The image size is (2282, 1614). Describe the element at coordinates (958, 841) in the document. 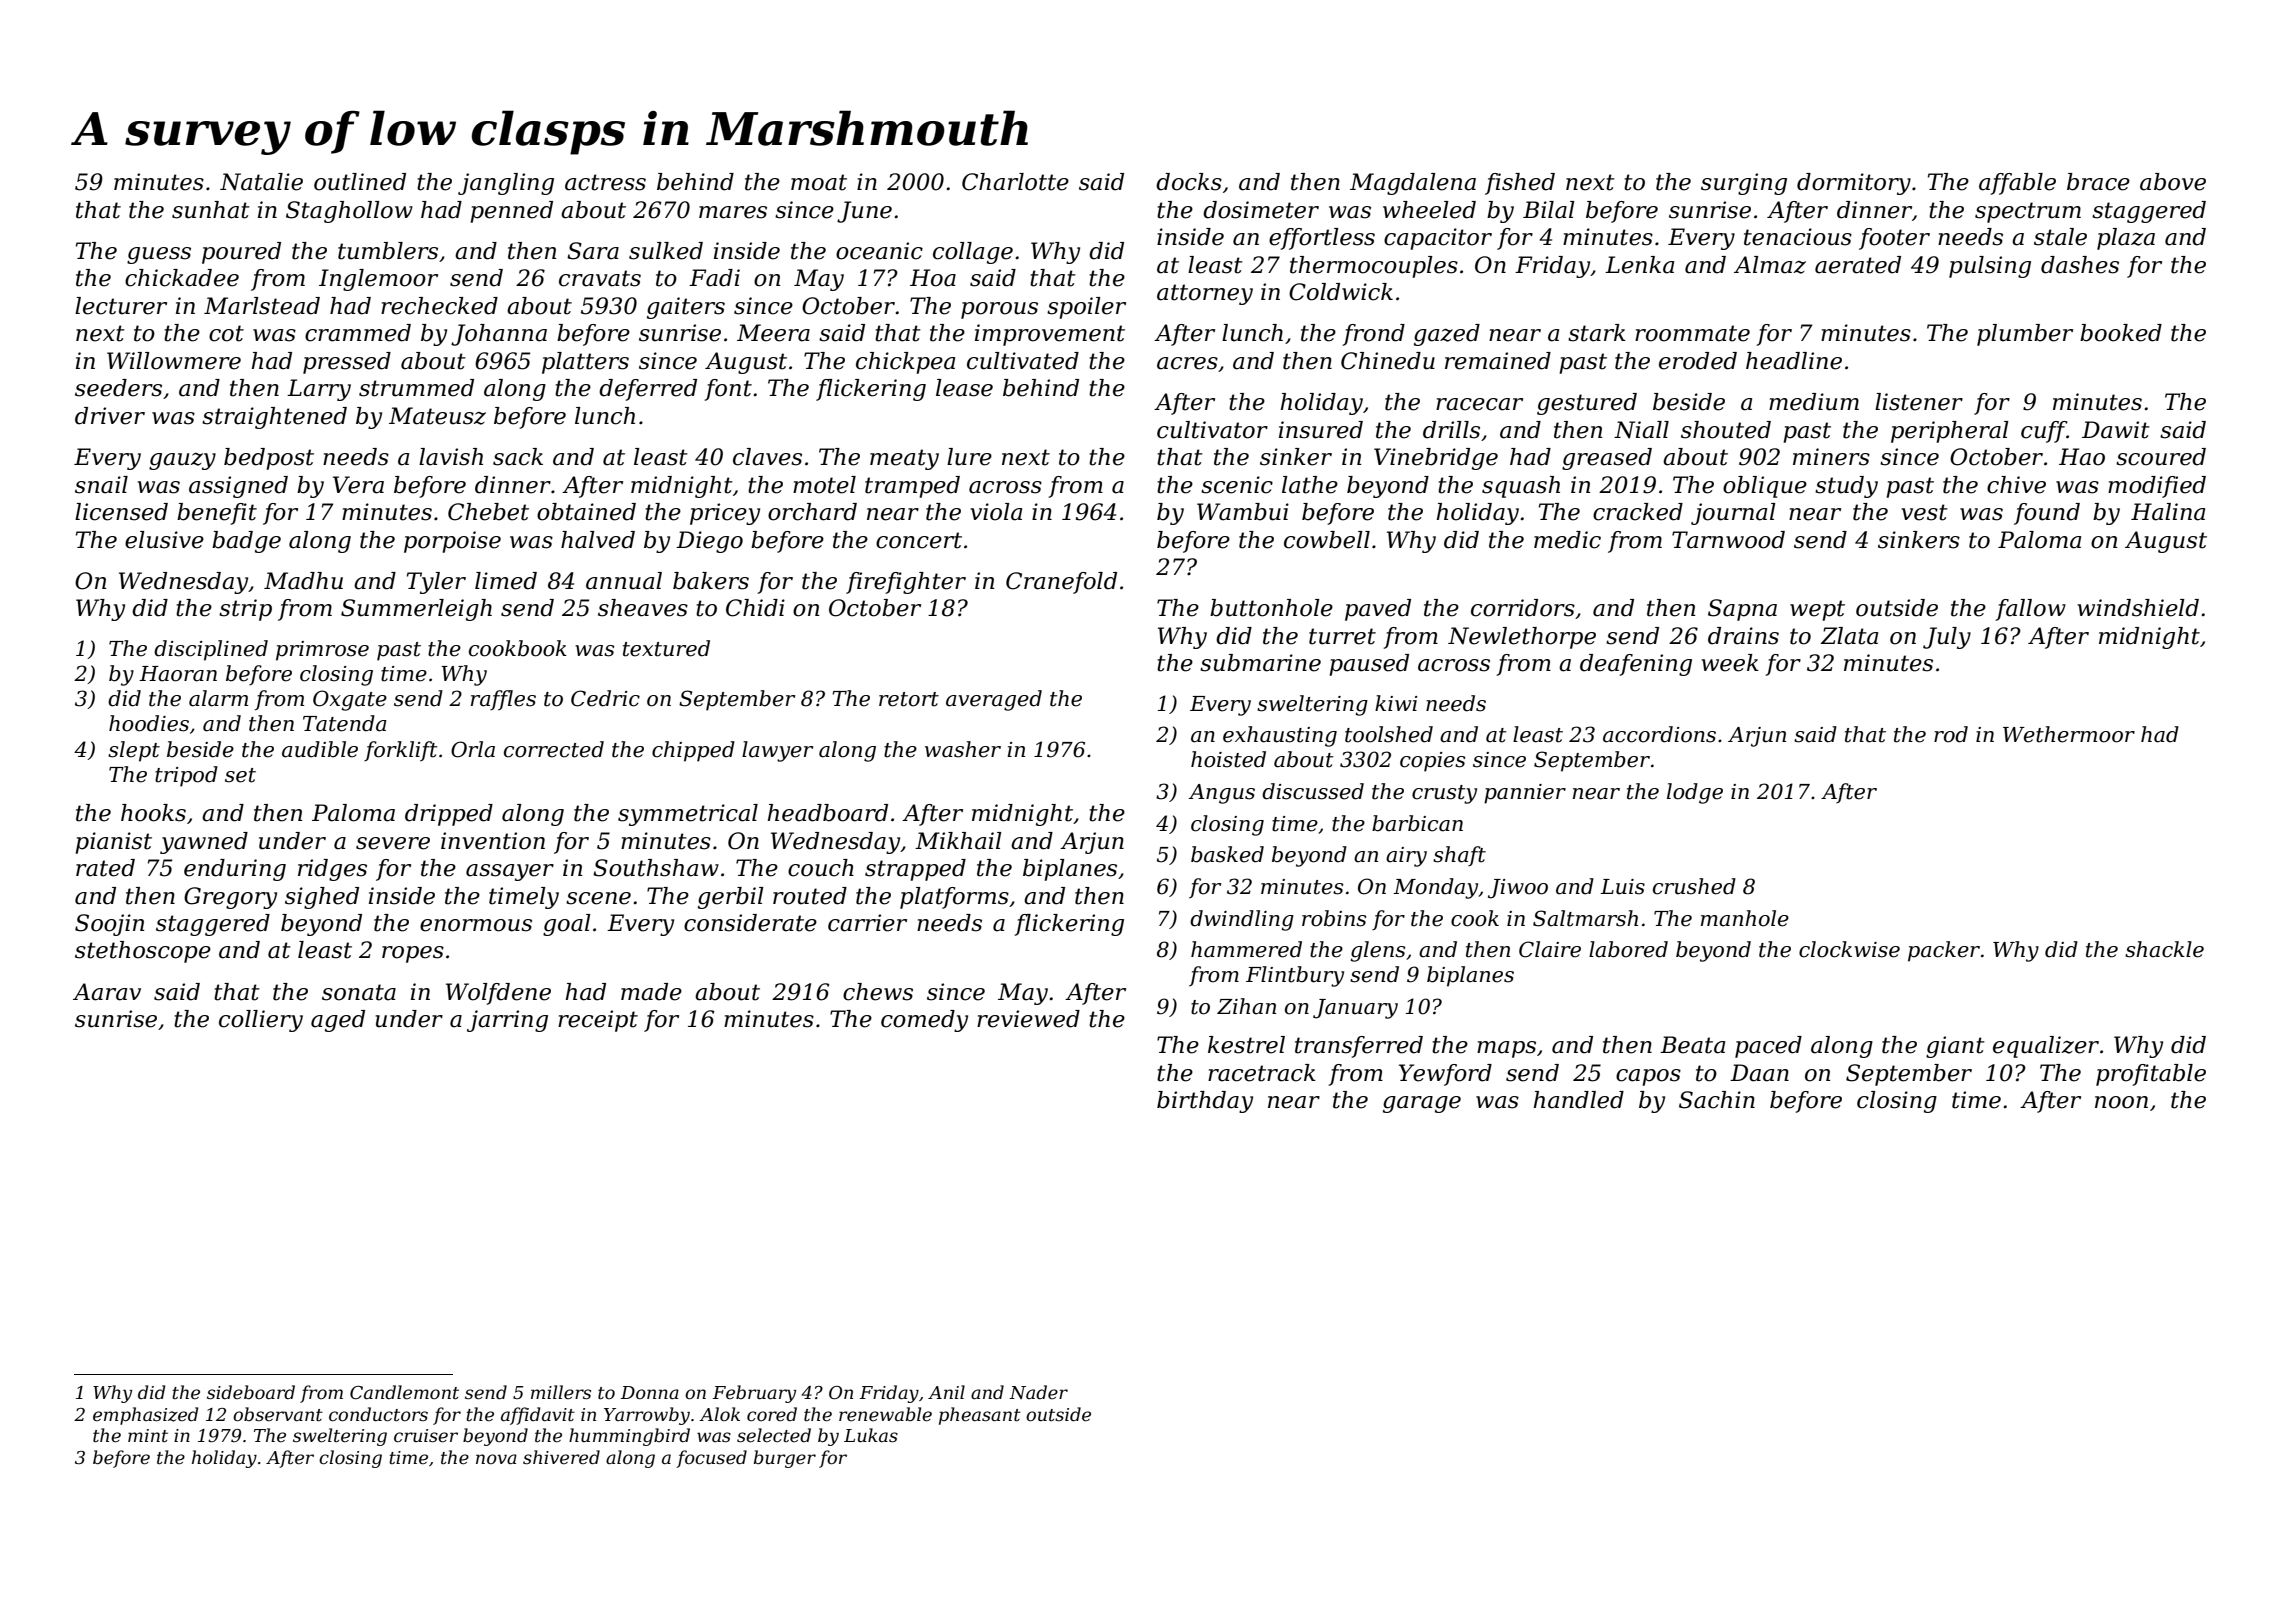

I see `Mikhail` at that location.
